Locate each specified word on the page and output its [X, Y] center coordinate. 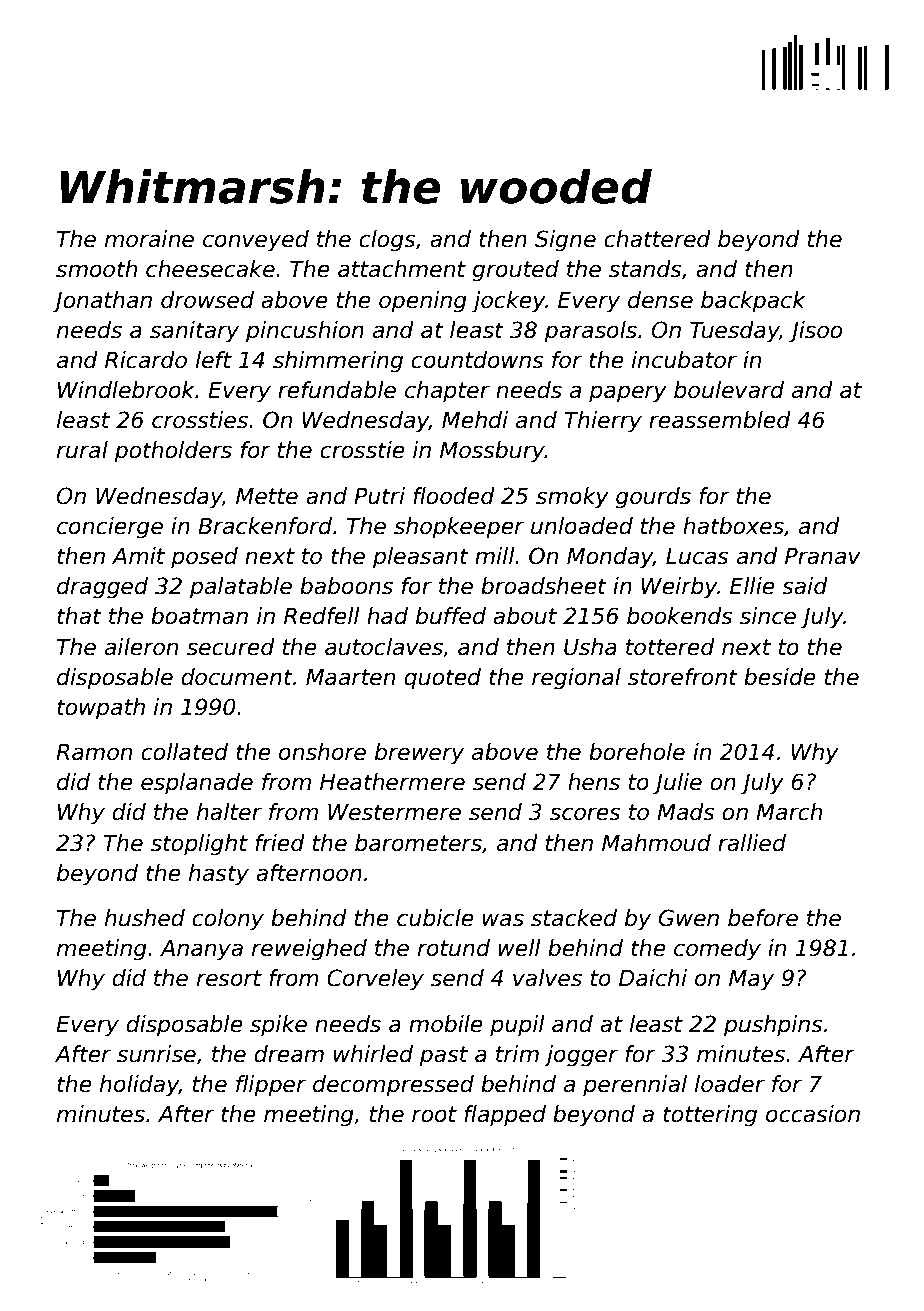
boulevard [729, 390]
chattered [657, 239]
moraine [149, 239]
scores [585, 814]
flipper [271, 1086]
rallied [752, 843]
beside [780, 677]
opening [423, 302]
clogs [387, 241]
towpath [101, 709]
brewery [419, 754]
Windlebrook [126, 390]
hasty [219, 875]
